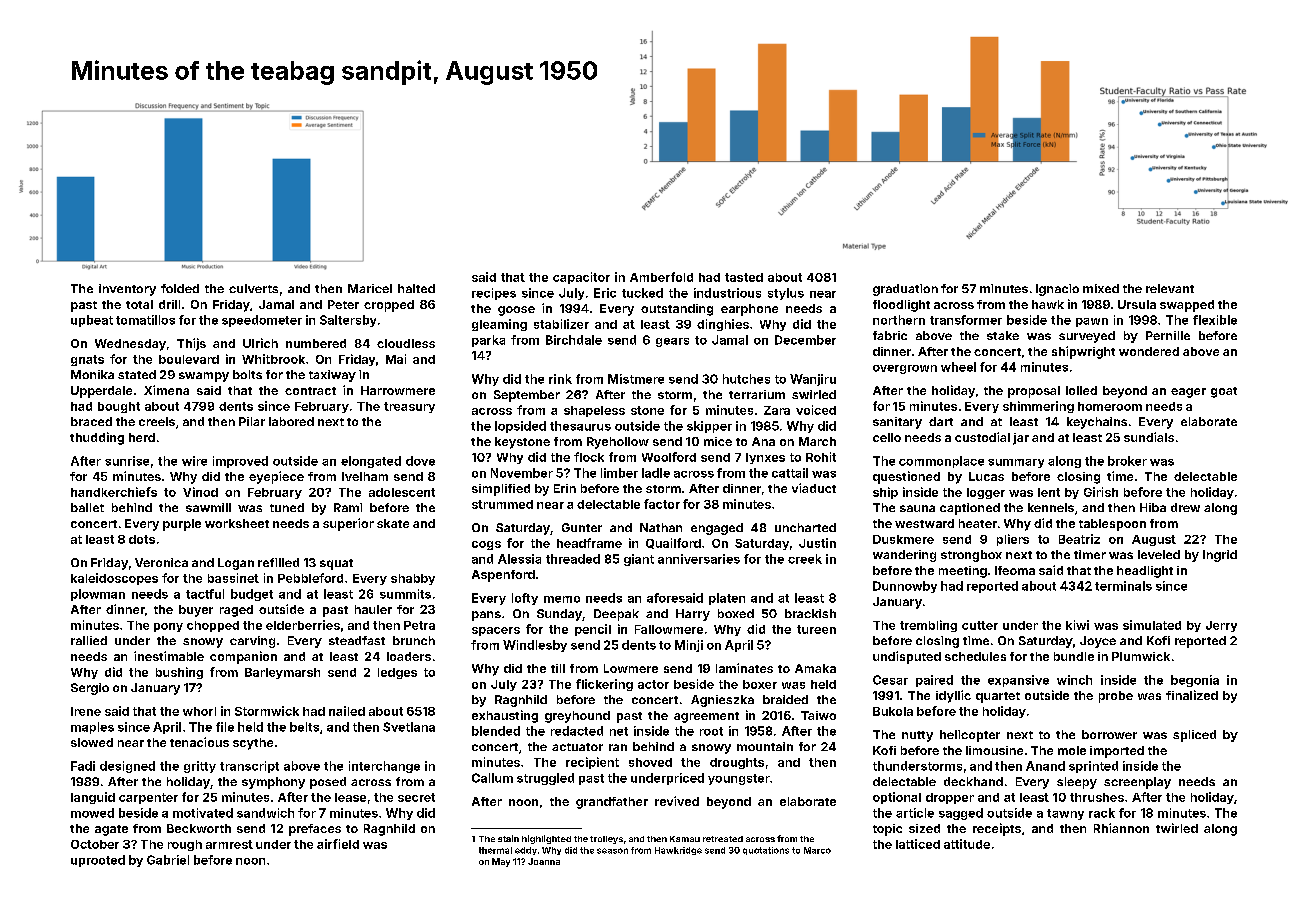 The width and height of the screenshot is (1308, 924). What do you see at coordinates (966, 320) in the screenshot?
I see `transformer` at bounding box center [966, 320].
